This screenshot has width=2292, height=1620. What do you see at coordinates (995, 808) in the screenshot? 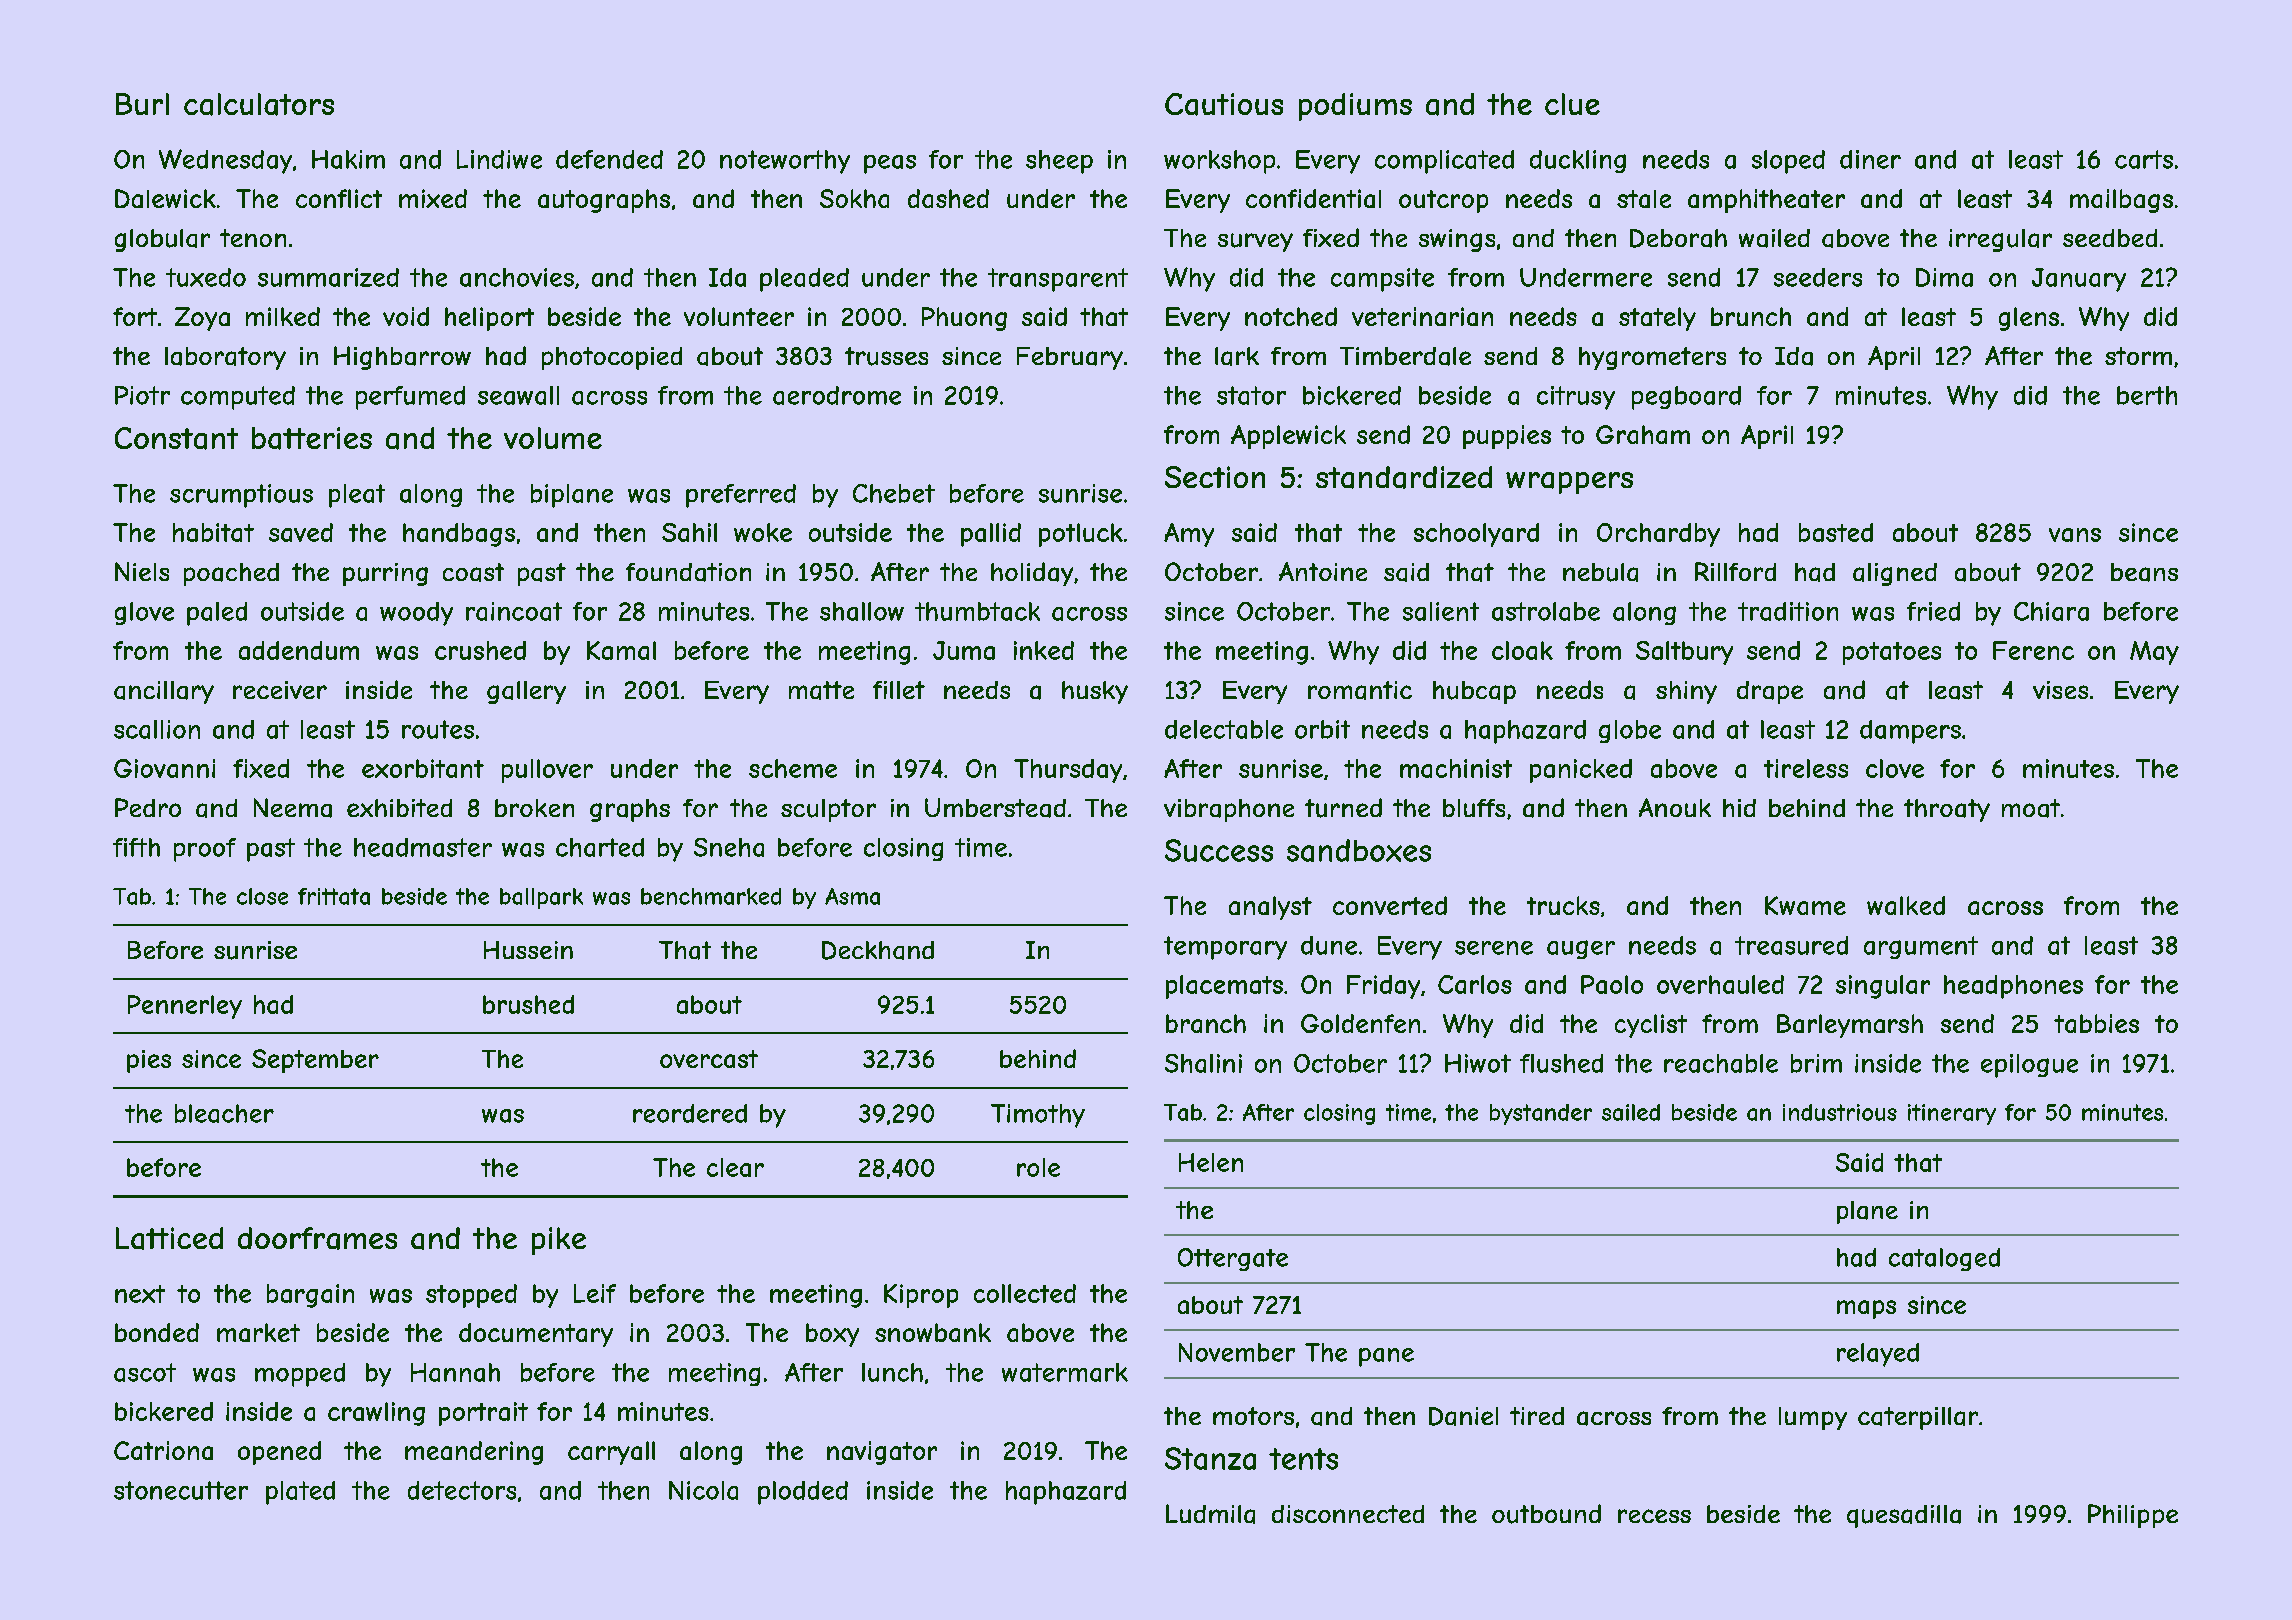
I see `Umberstead` at bounding box center [995, 808].
